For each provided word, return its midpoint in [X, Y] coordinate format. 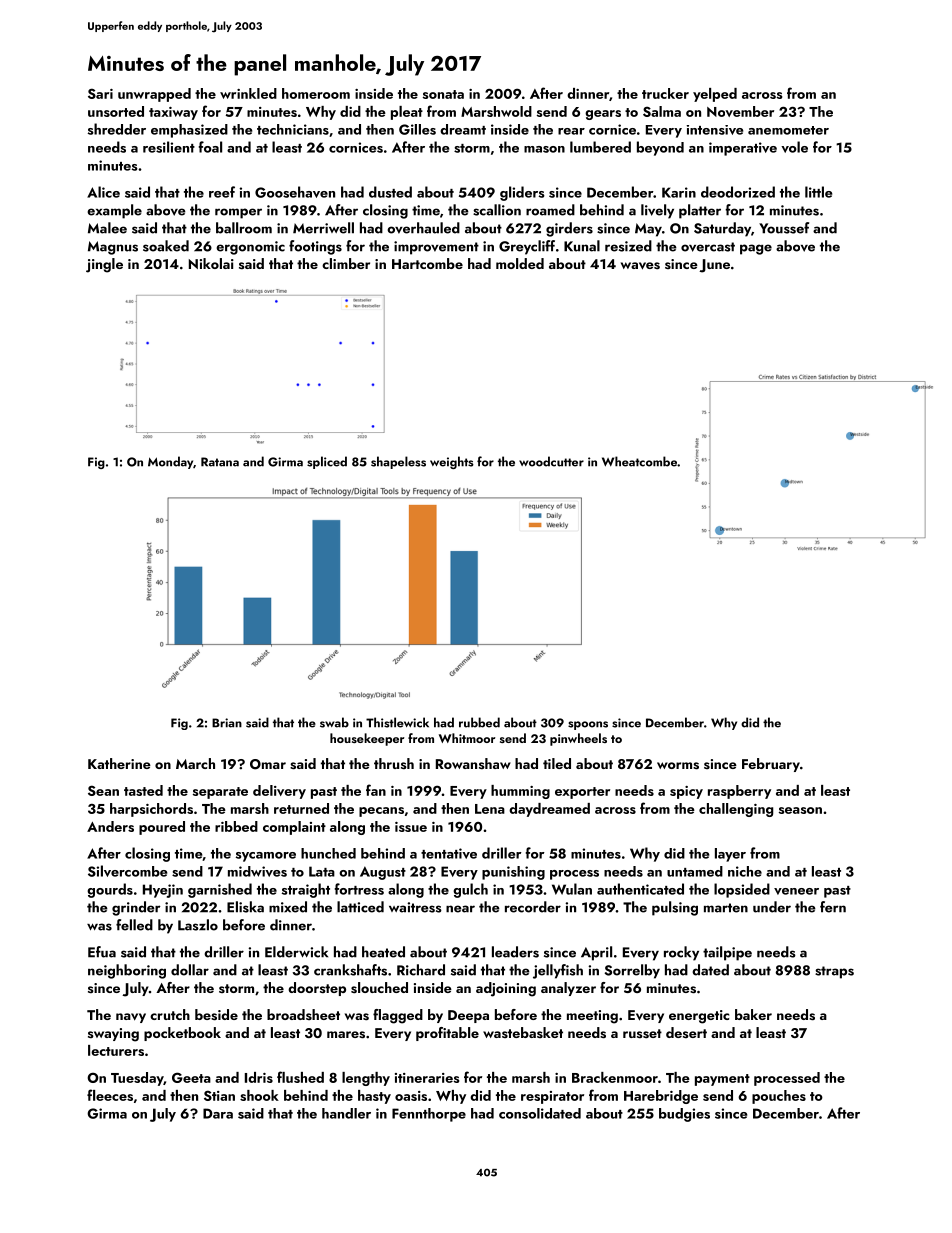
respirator [552, 1097]
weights [452, 462]
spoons [588, 725]
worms [678, 766]
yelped [715, 95]
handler [346, 1113]
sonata [443, 94]
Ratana [220, 462]
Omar [268, 764]
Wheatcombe [639, 461]
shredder [117, 129]
